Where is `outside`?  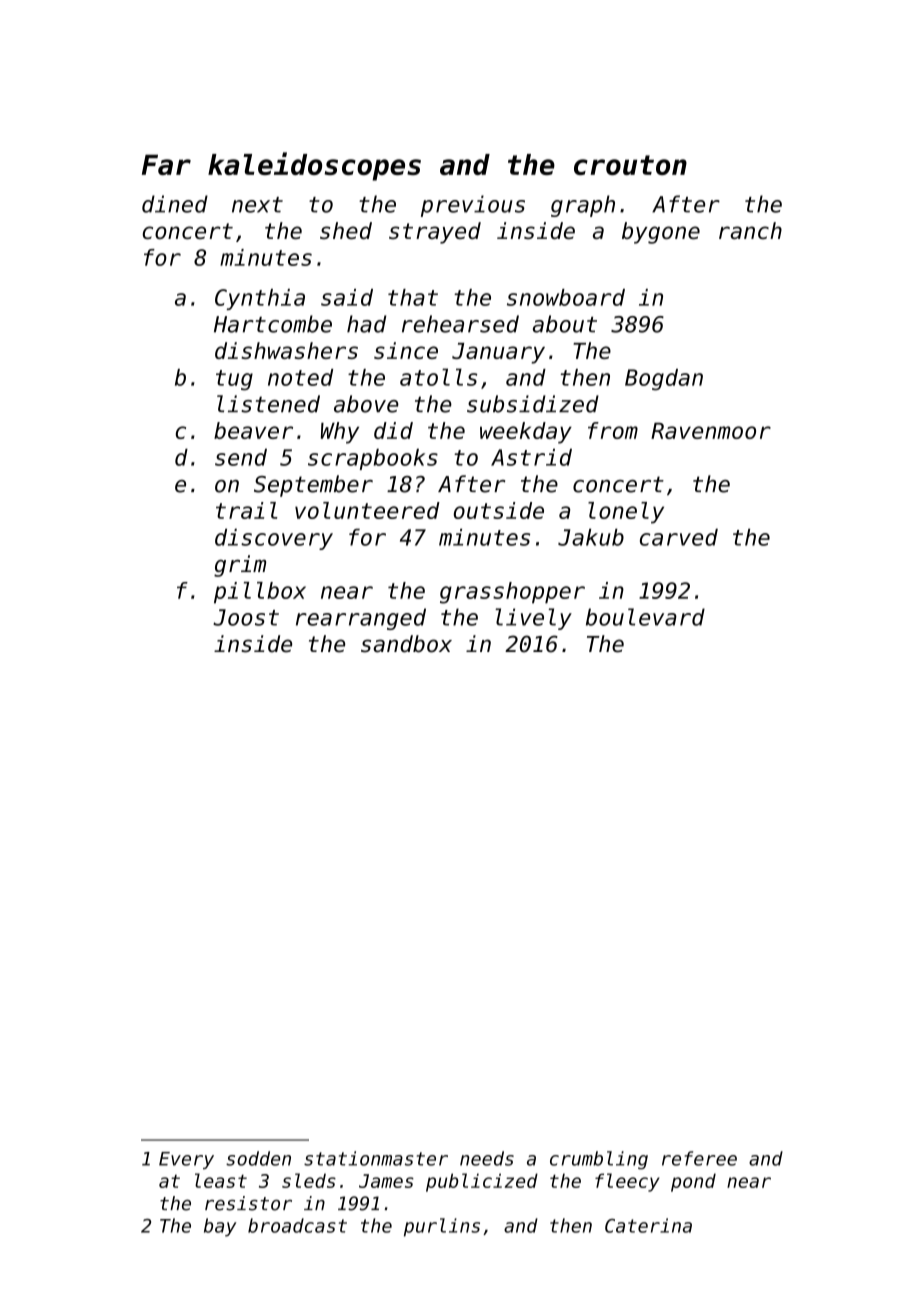
outside is located at coordinates (499, 510).
